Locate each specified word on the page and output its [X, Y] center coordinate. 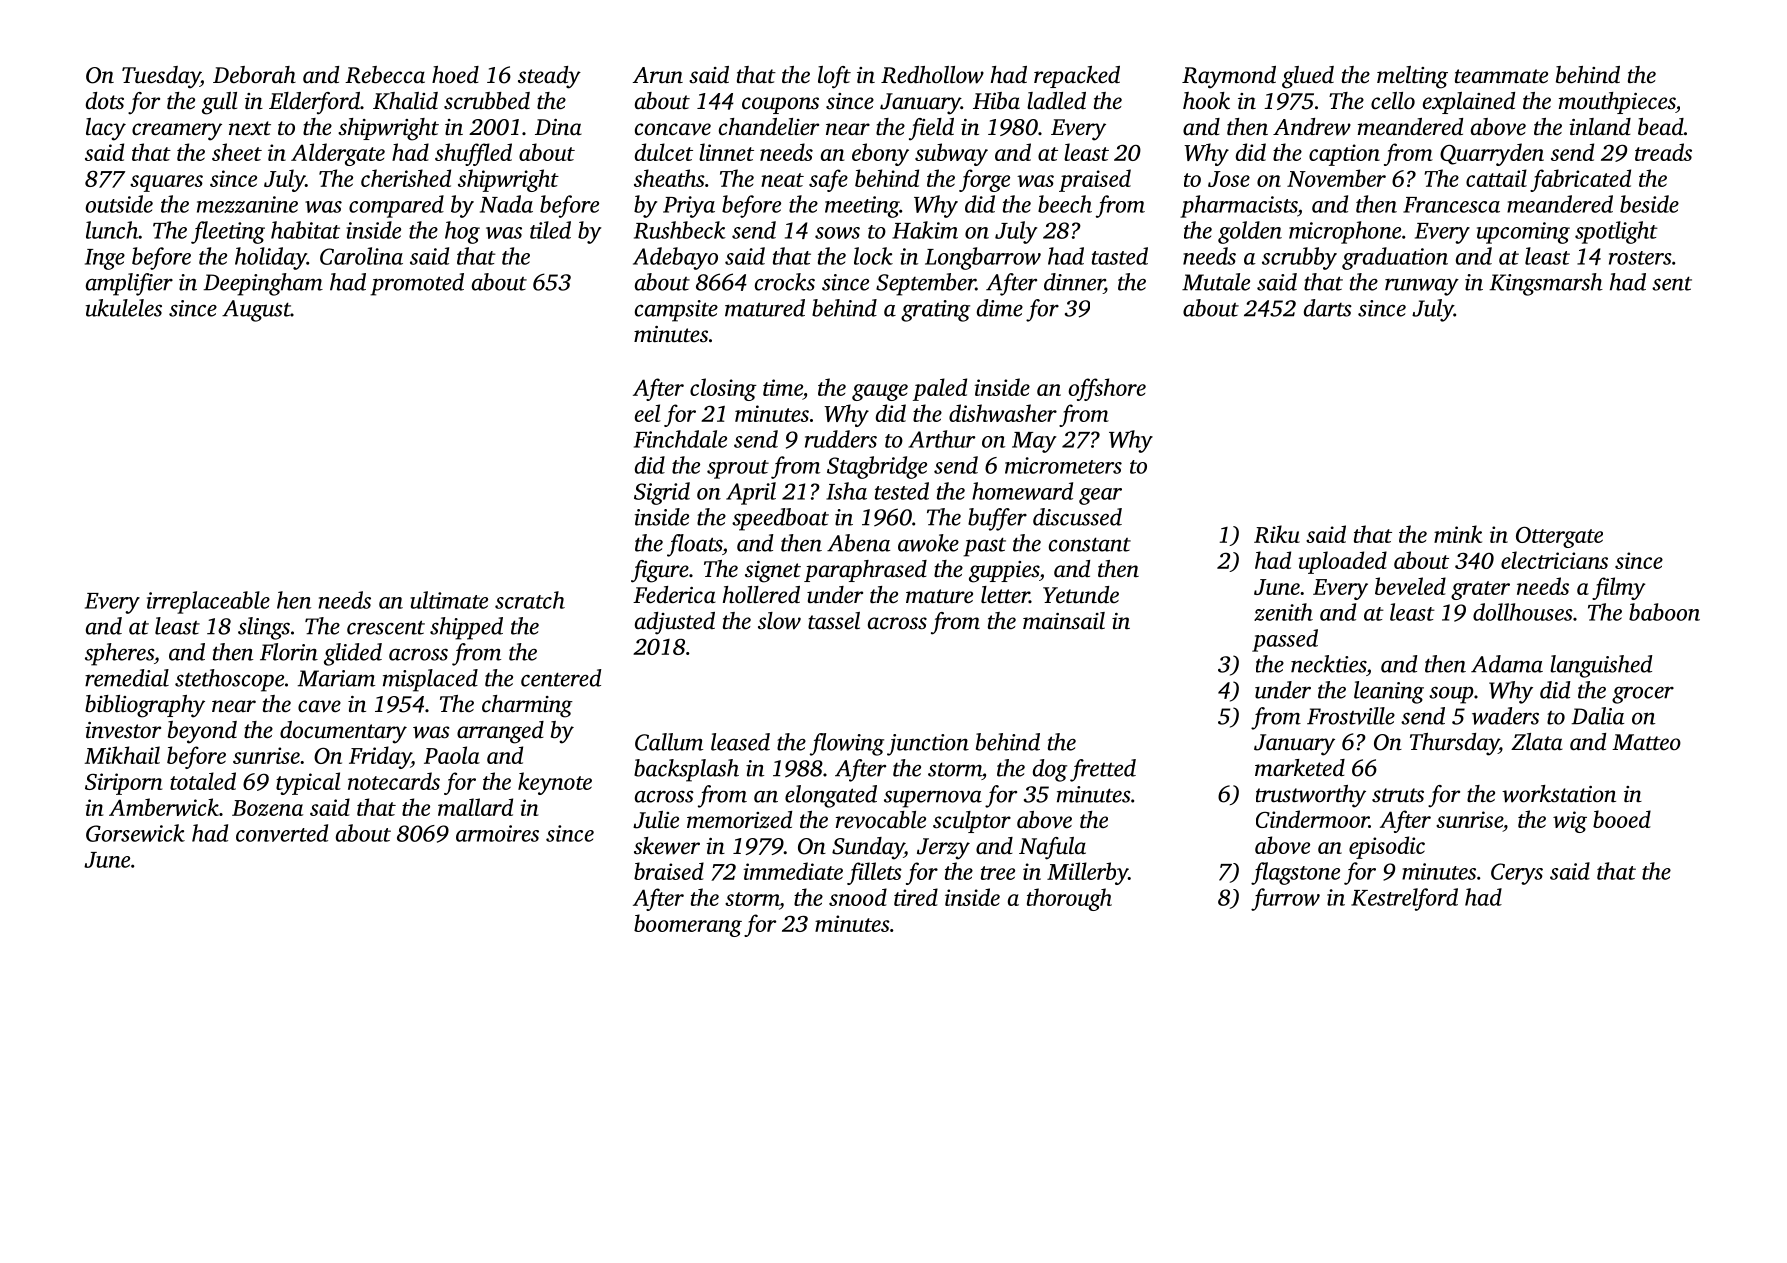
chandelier [769, 127]
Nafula [1052, 848]
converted [282, 833]
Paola [452, 755]
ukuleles [124, 308]
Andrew [1312, 127]
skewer [667, 846]
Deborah [254, 75]
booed [1622, 819]
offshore [1107, 389]
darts [1328, 308]
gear [1100, 496]
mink [1458, 534]
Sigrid [662, 493]
